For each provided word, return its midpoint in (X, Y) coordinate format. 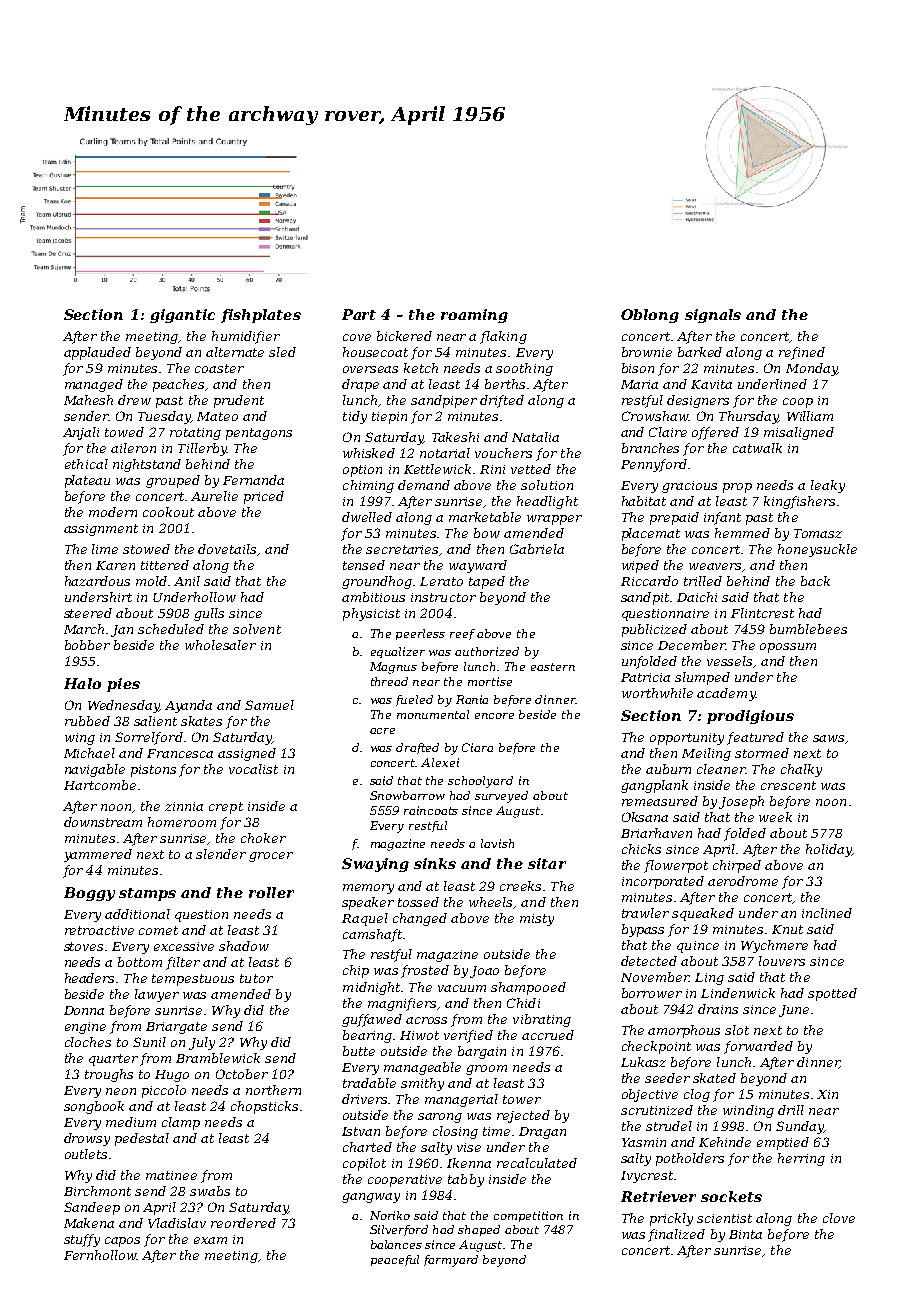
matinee (171, 1175)
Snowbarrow (407, 795)
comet (158, 930)
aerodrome (743, 881)
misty (537, 920)
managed (94, 385)
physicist (371, 614)
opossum (788, 648)
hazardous (97, 581)
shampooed (528, 988)
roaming (474, 316)
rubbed (87, 721)
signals (713, 316)
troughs (109, 1075)
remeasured (660, 801)
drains (718, 1009)
